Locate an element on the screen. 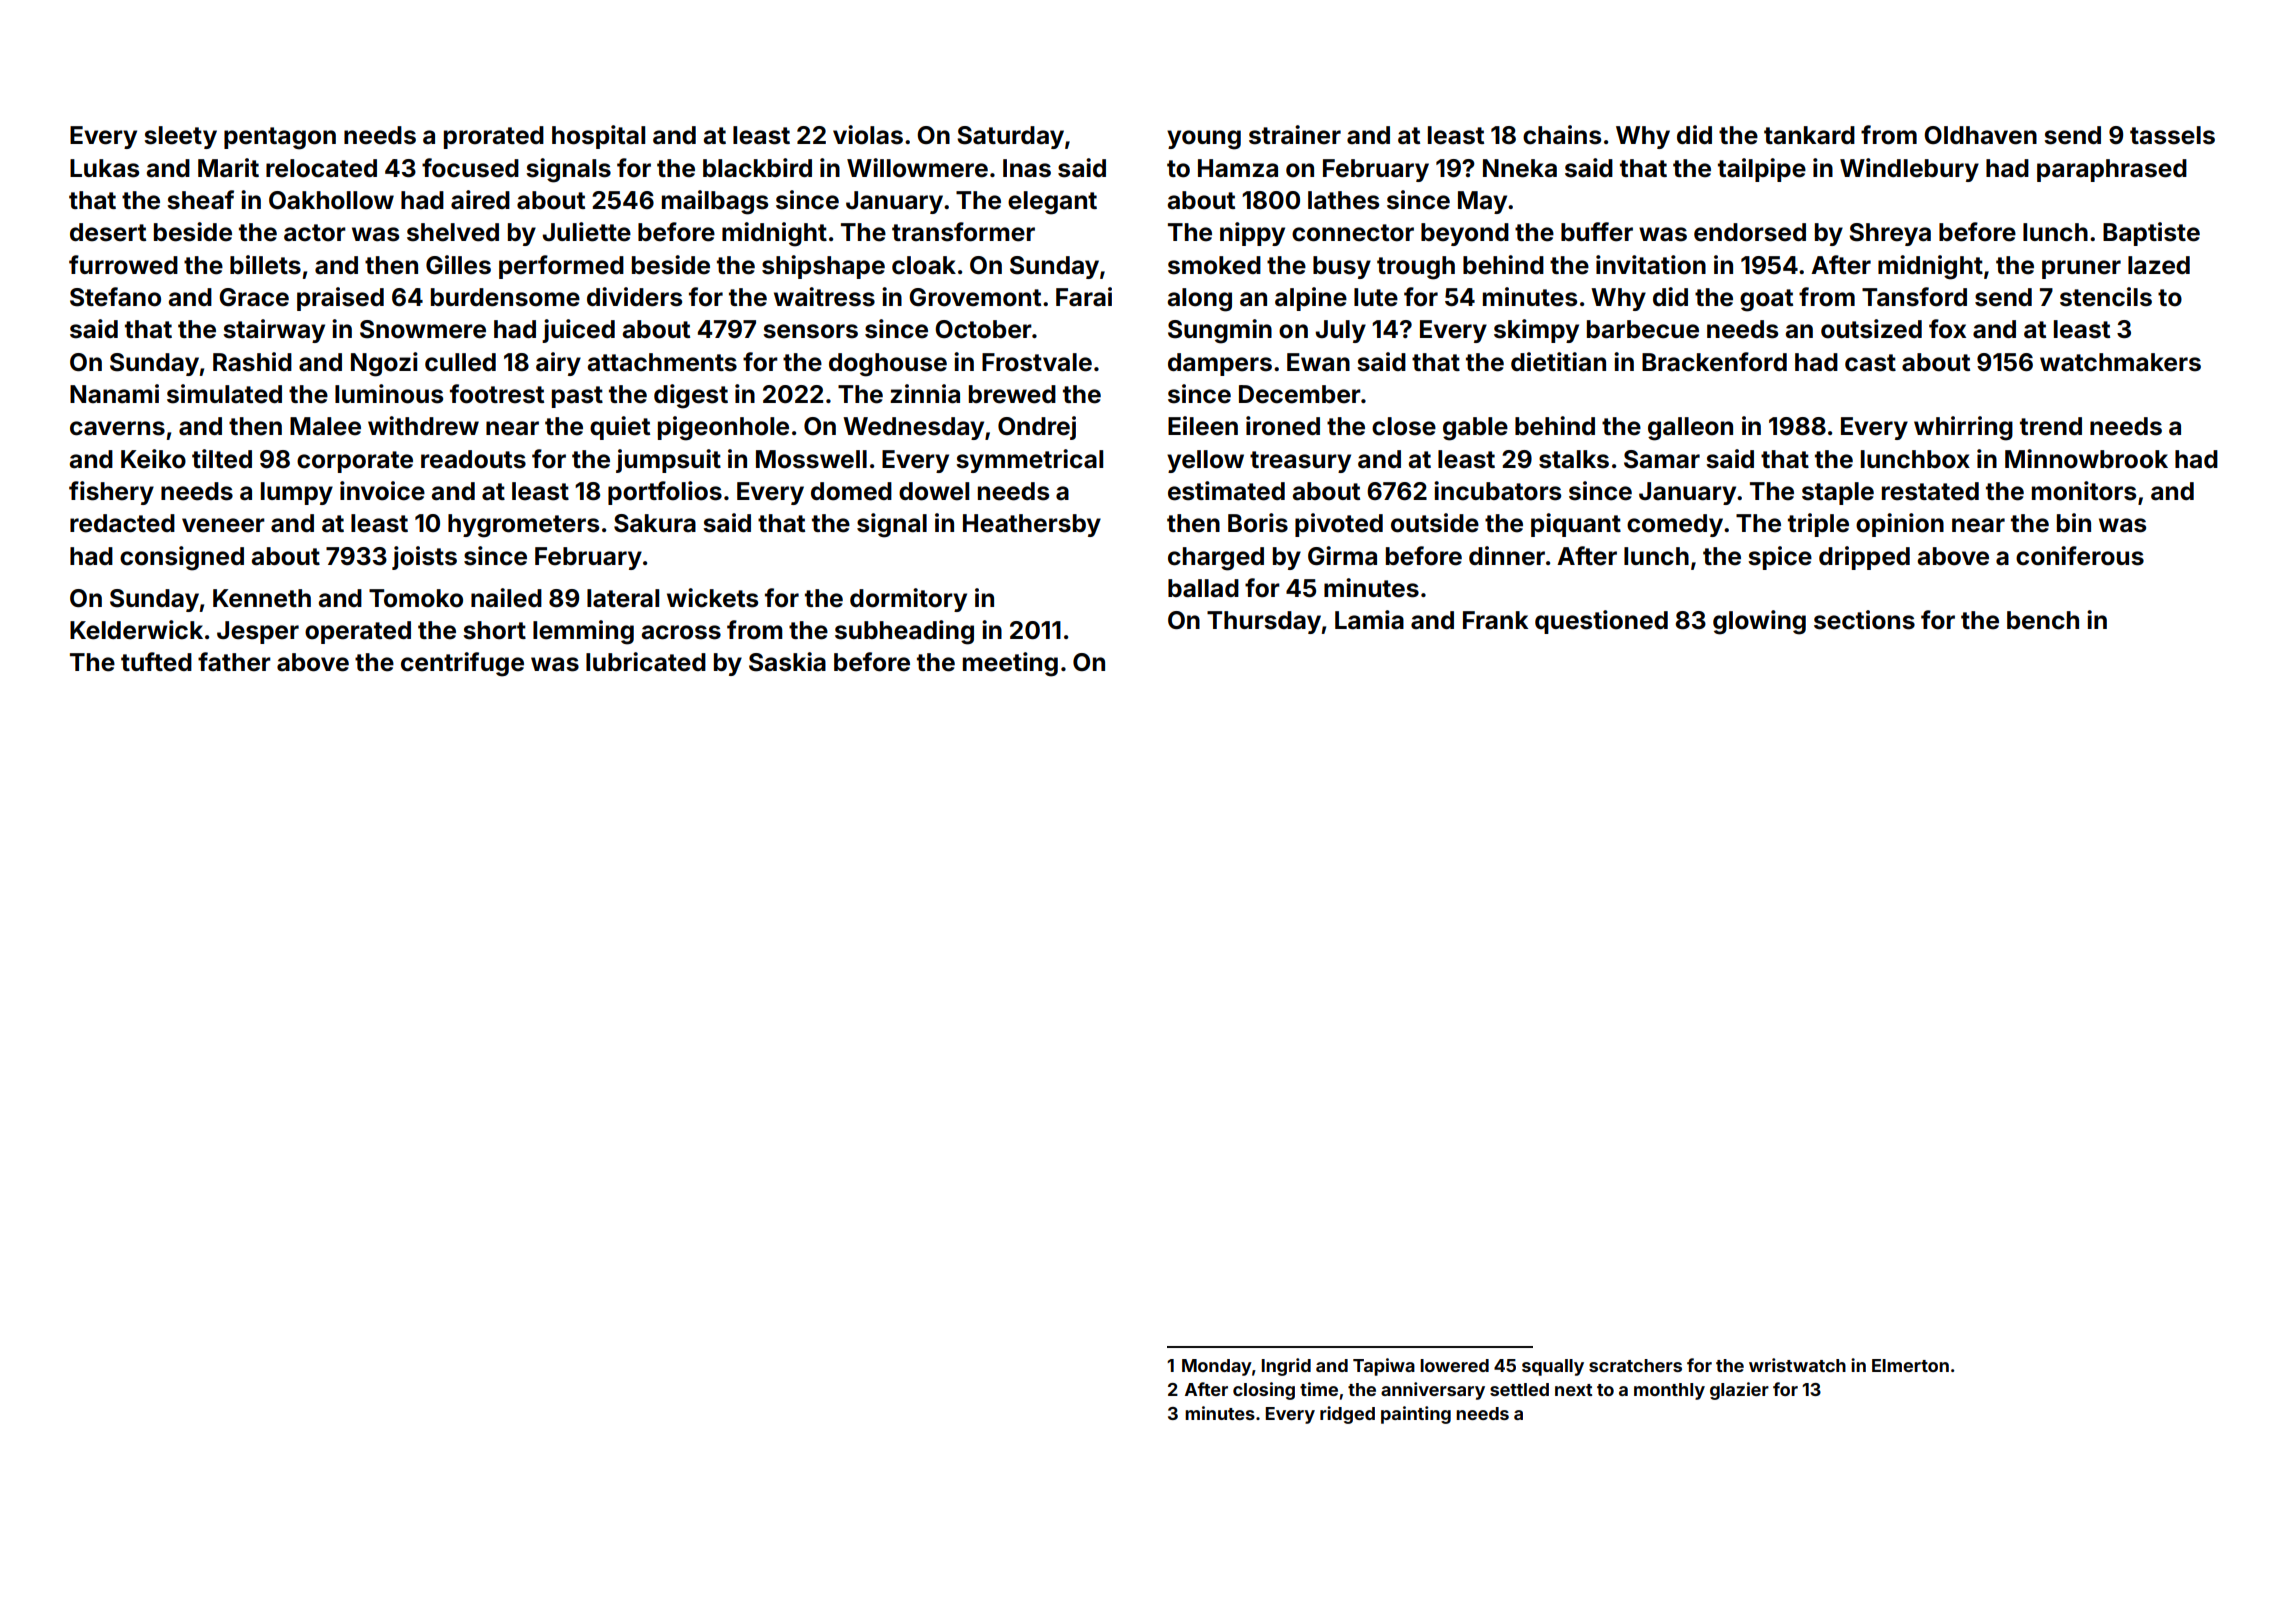 This screenshot has height=1620, width=2292. comedy is located at coordinates (1675, 525).
